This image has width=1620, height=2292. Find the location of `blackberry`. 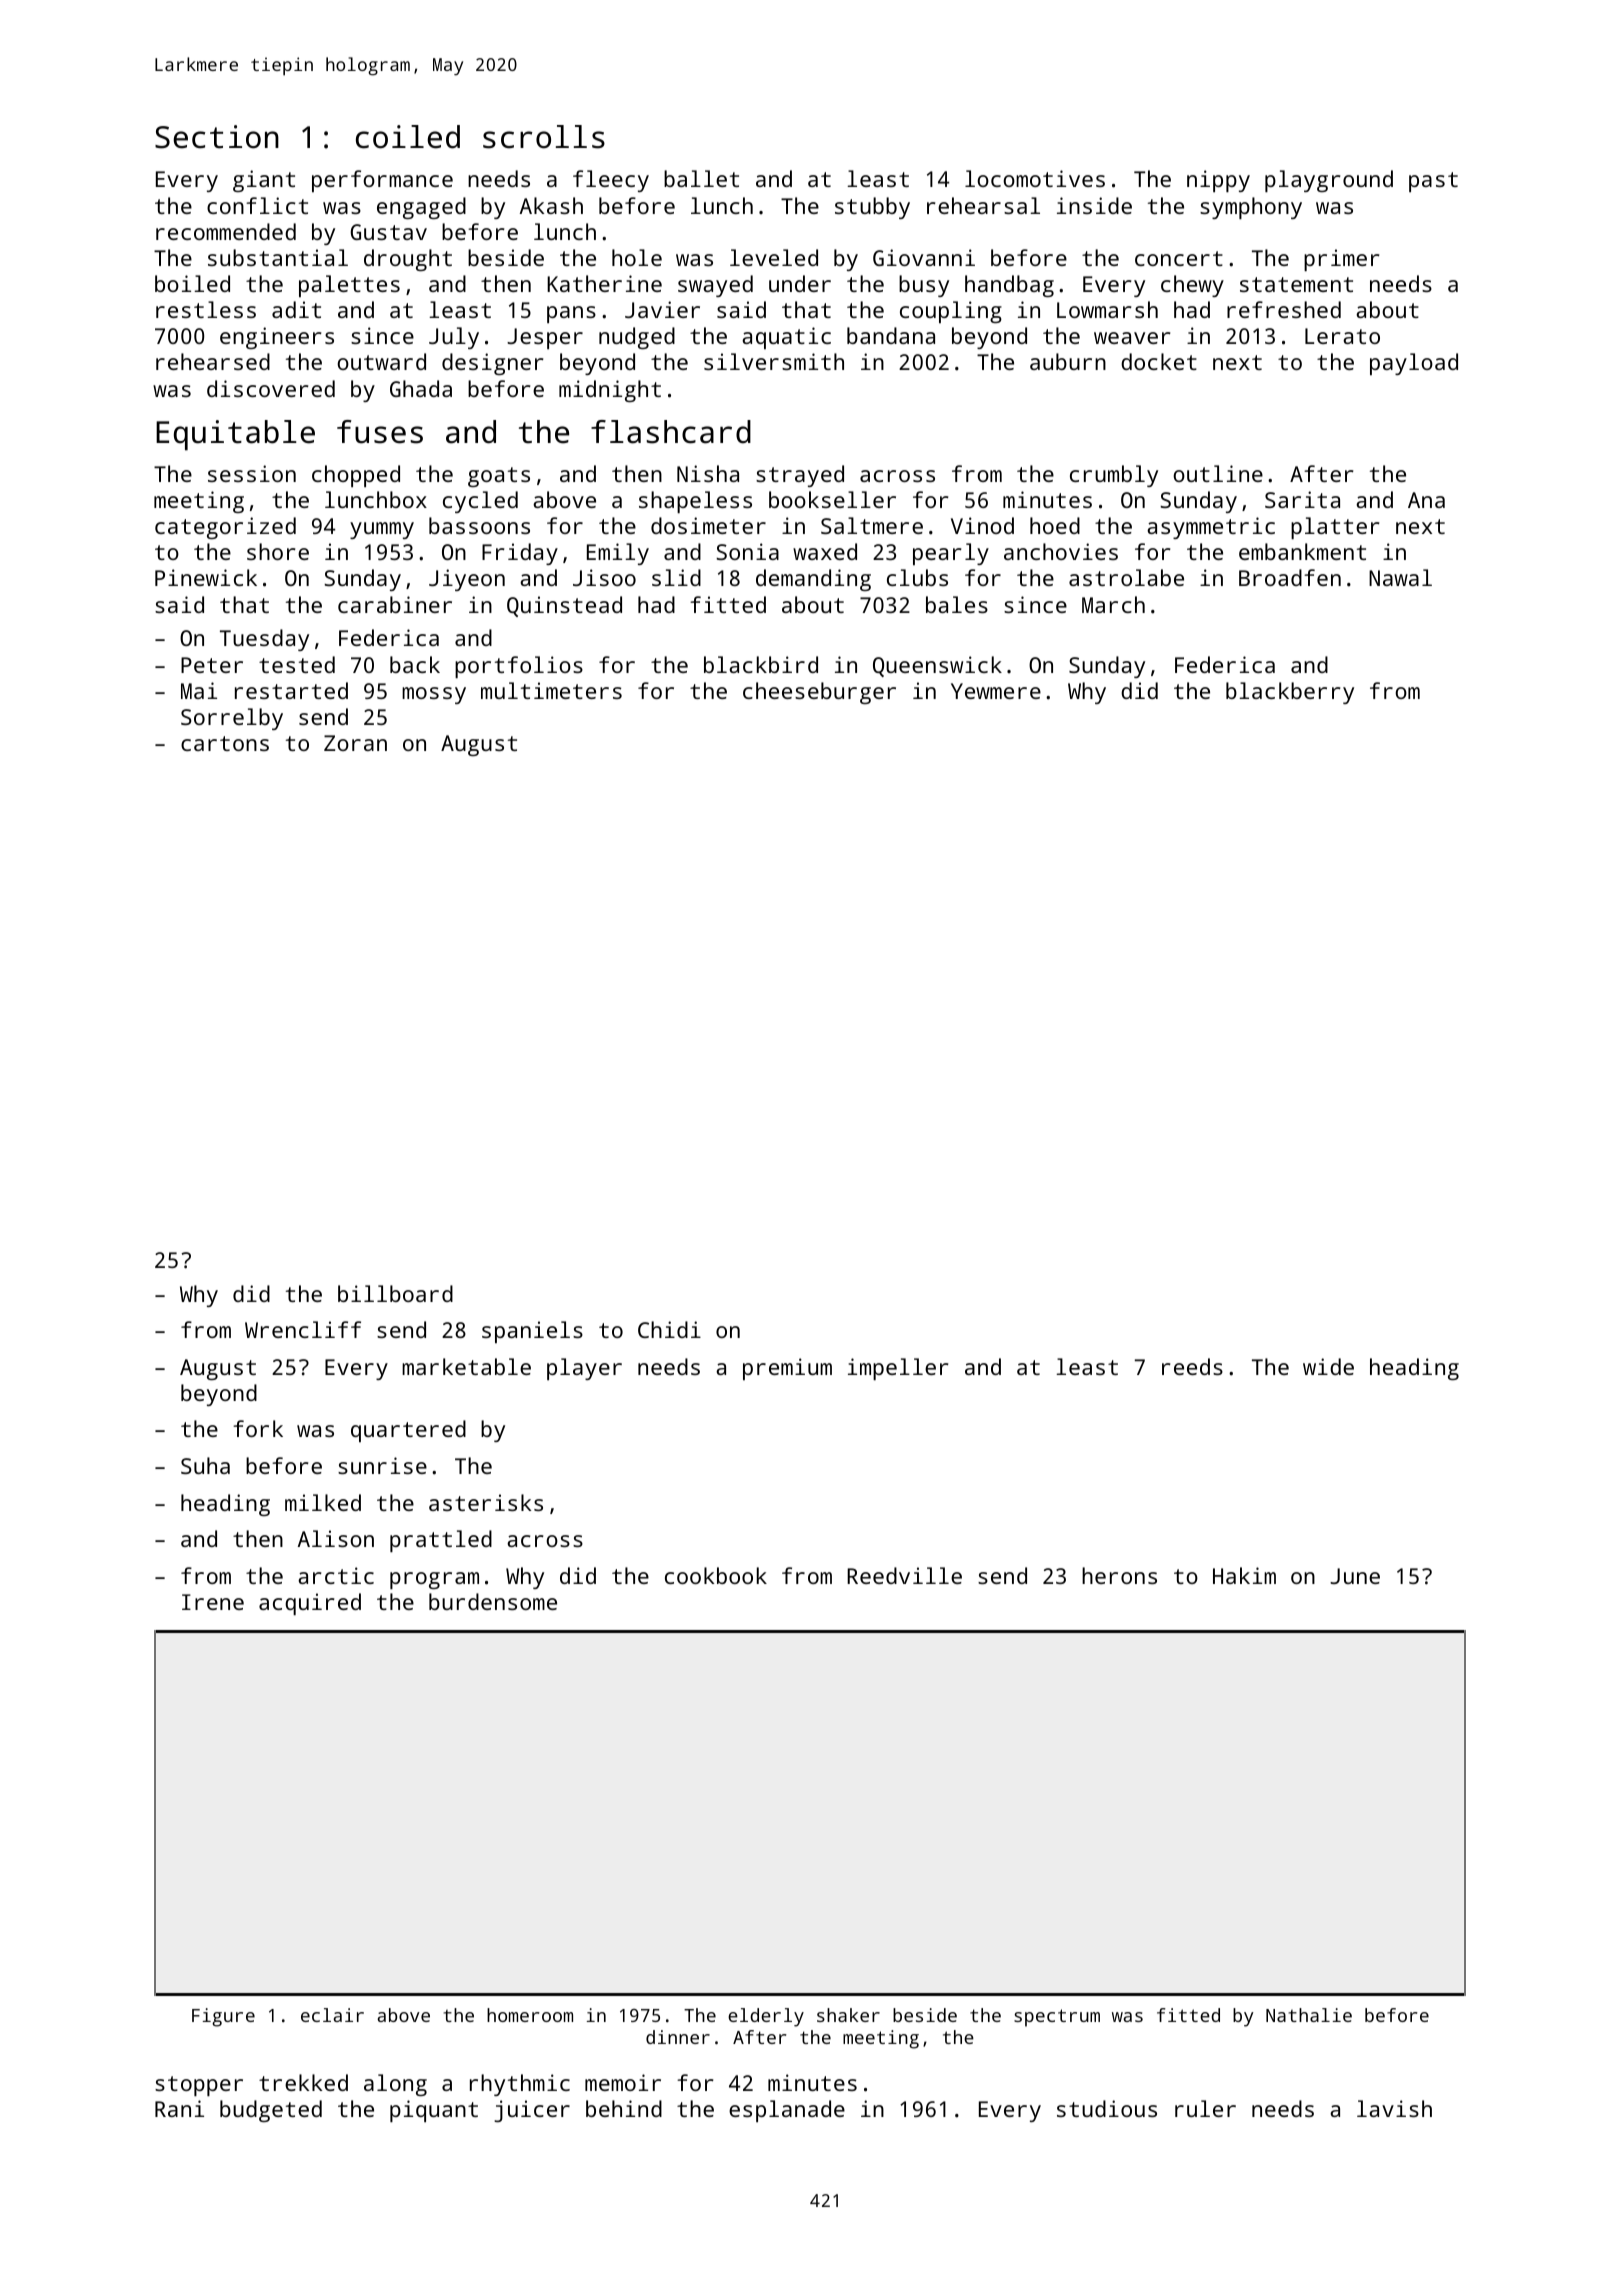

blackberry is located at coordinates (1290, 693).
